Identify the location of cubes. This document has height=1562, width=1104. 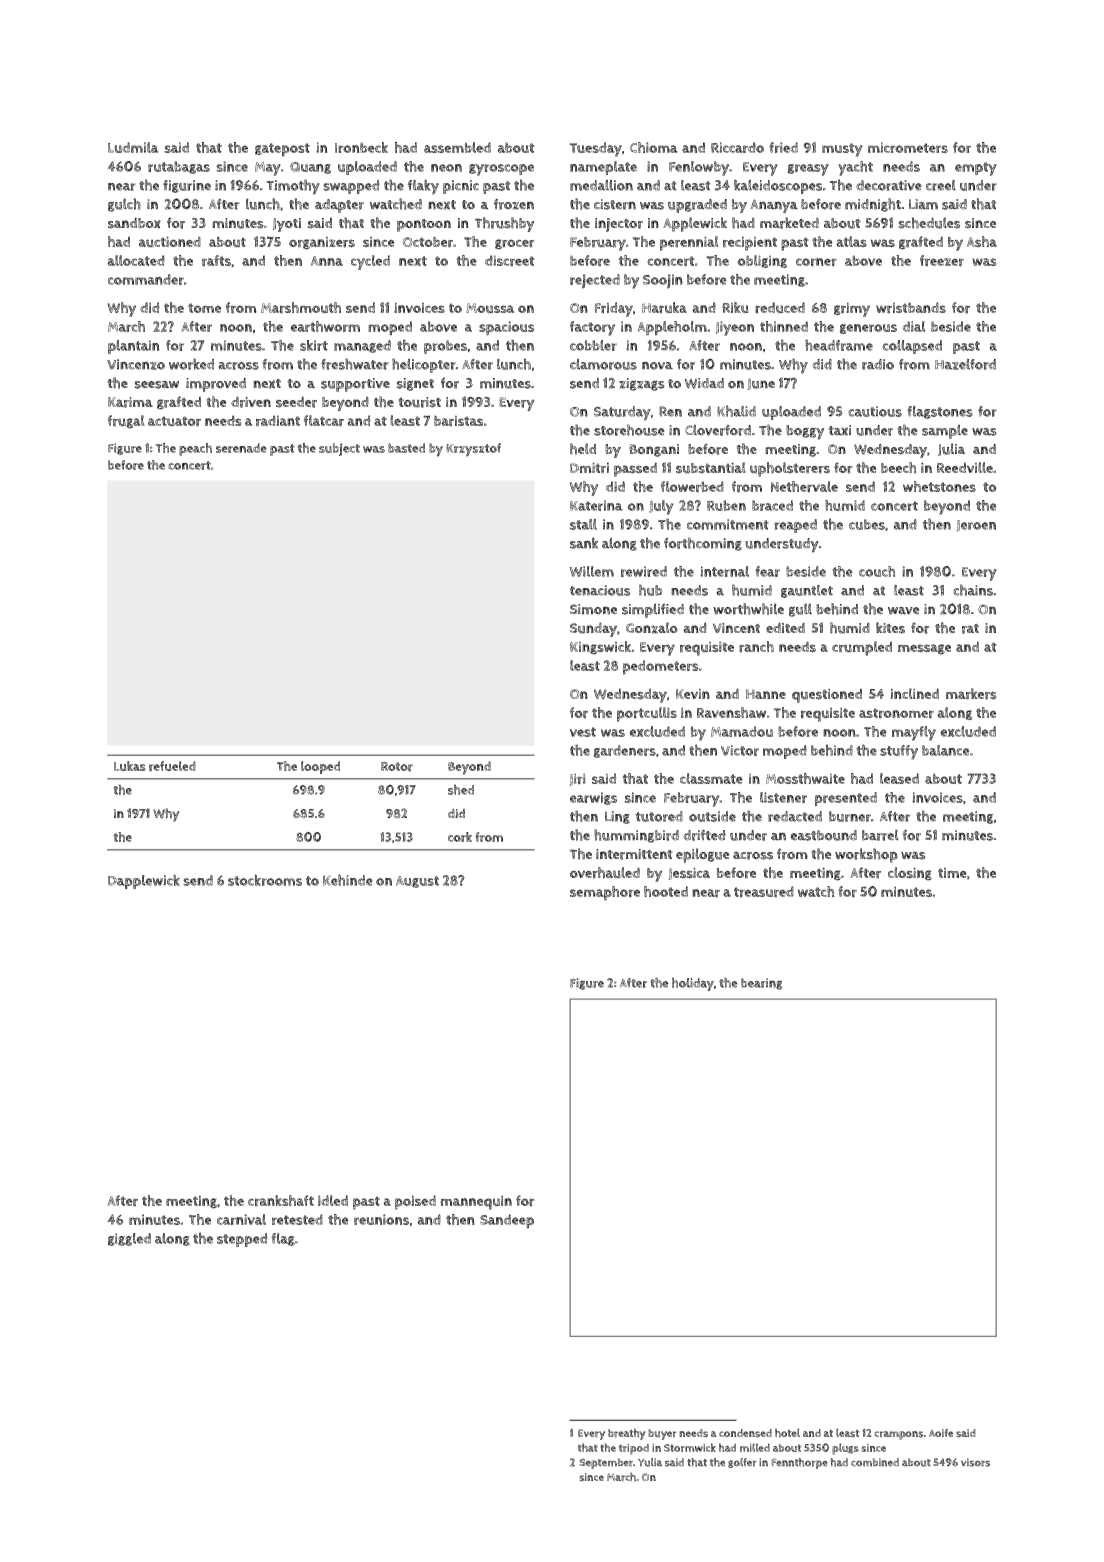
(867, 524).
